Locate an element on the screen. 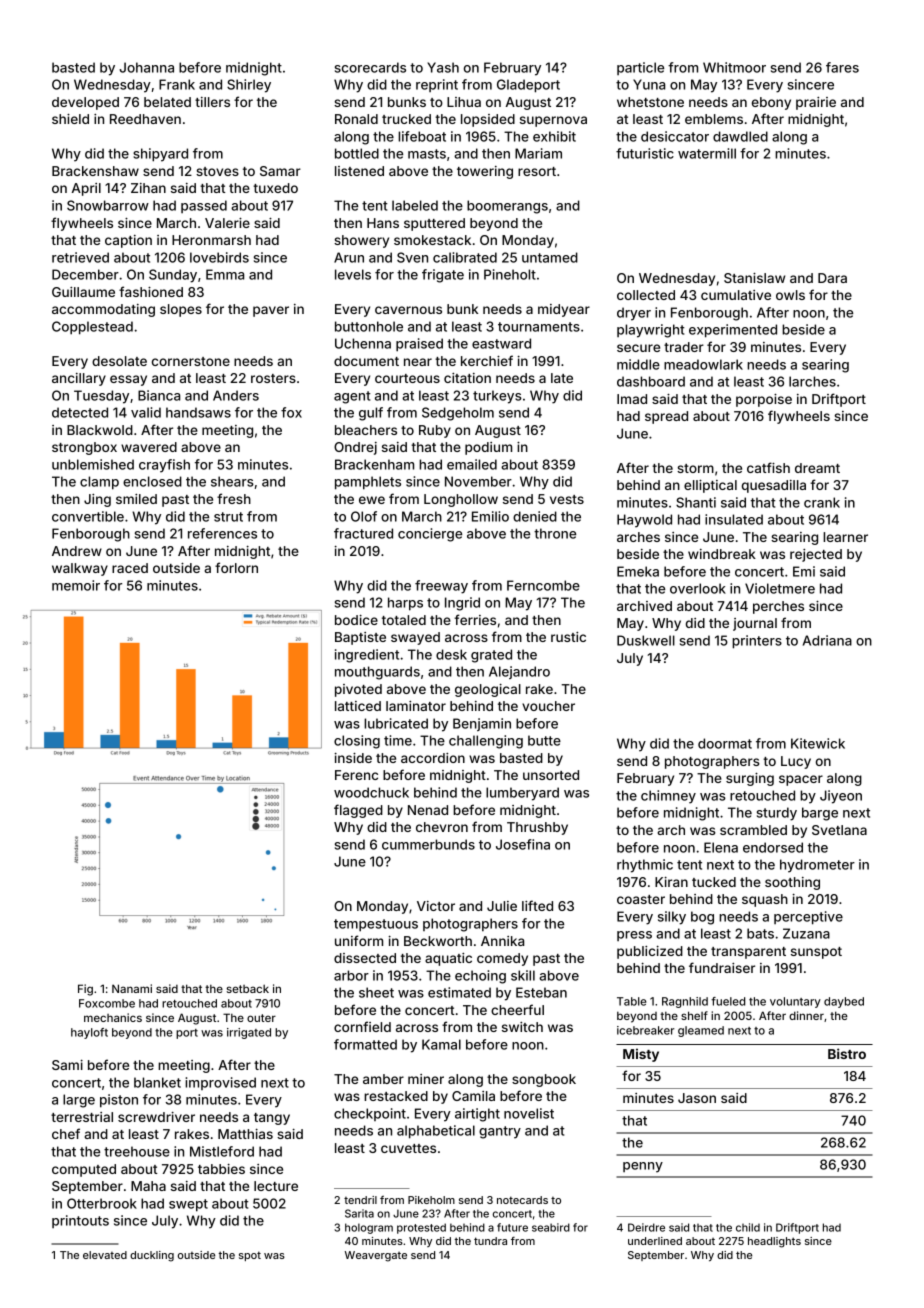 The image size is (924, 1308). Victor is located at coordinates (436, 906).
